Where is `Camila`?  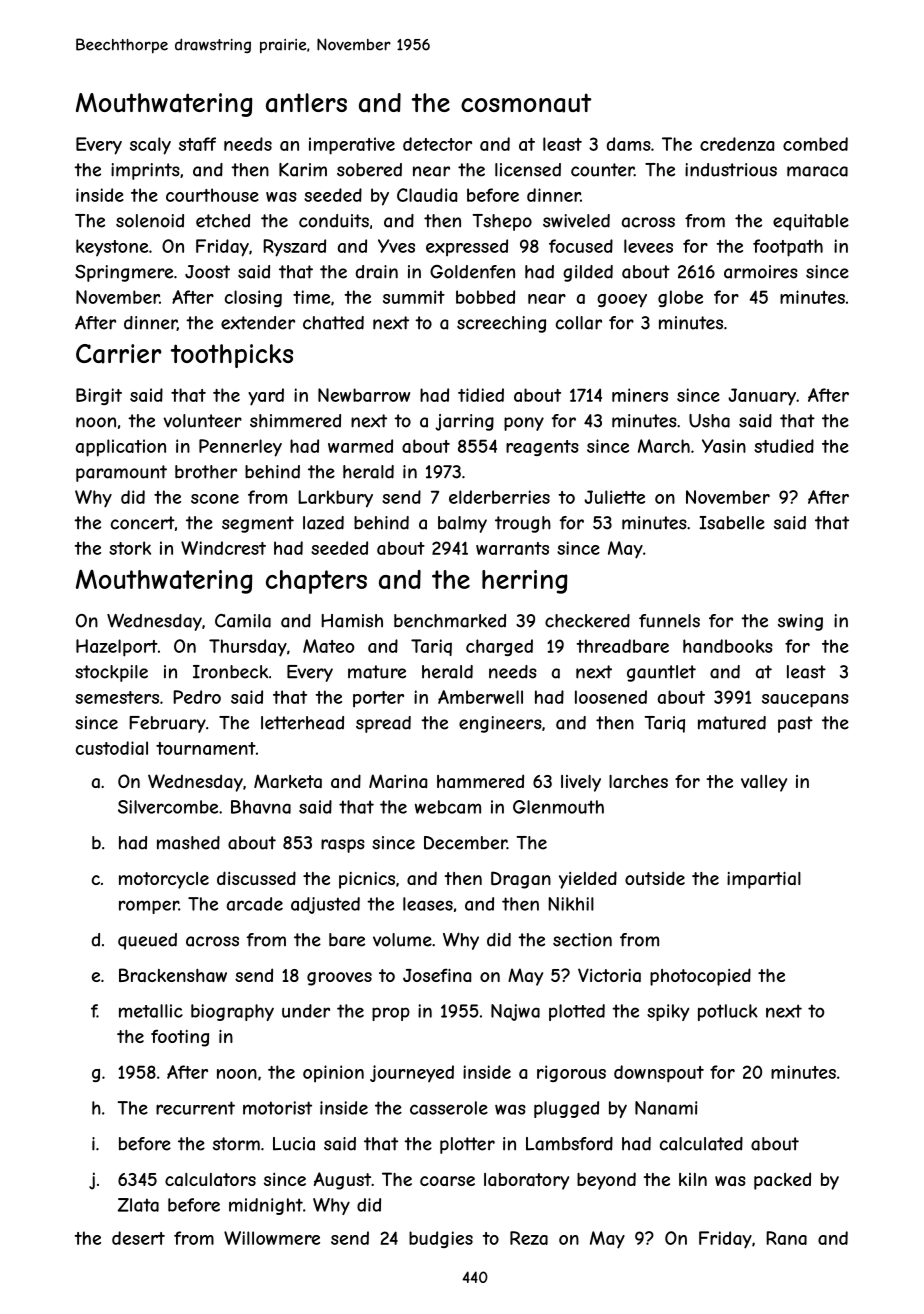
Camila is located at coordinates (243, 621).
